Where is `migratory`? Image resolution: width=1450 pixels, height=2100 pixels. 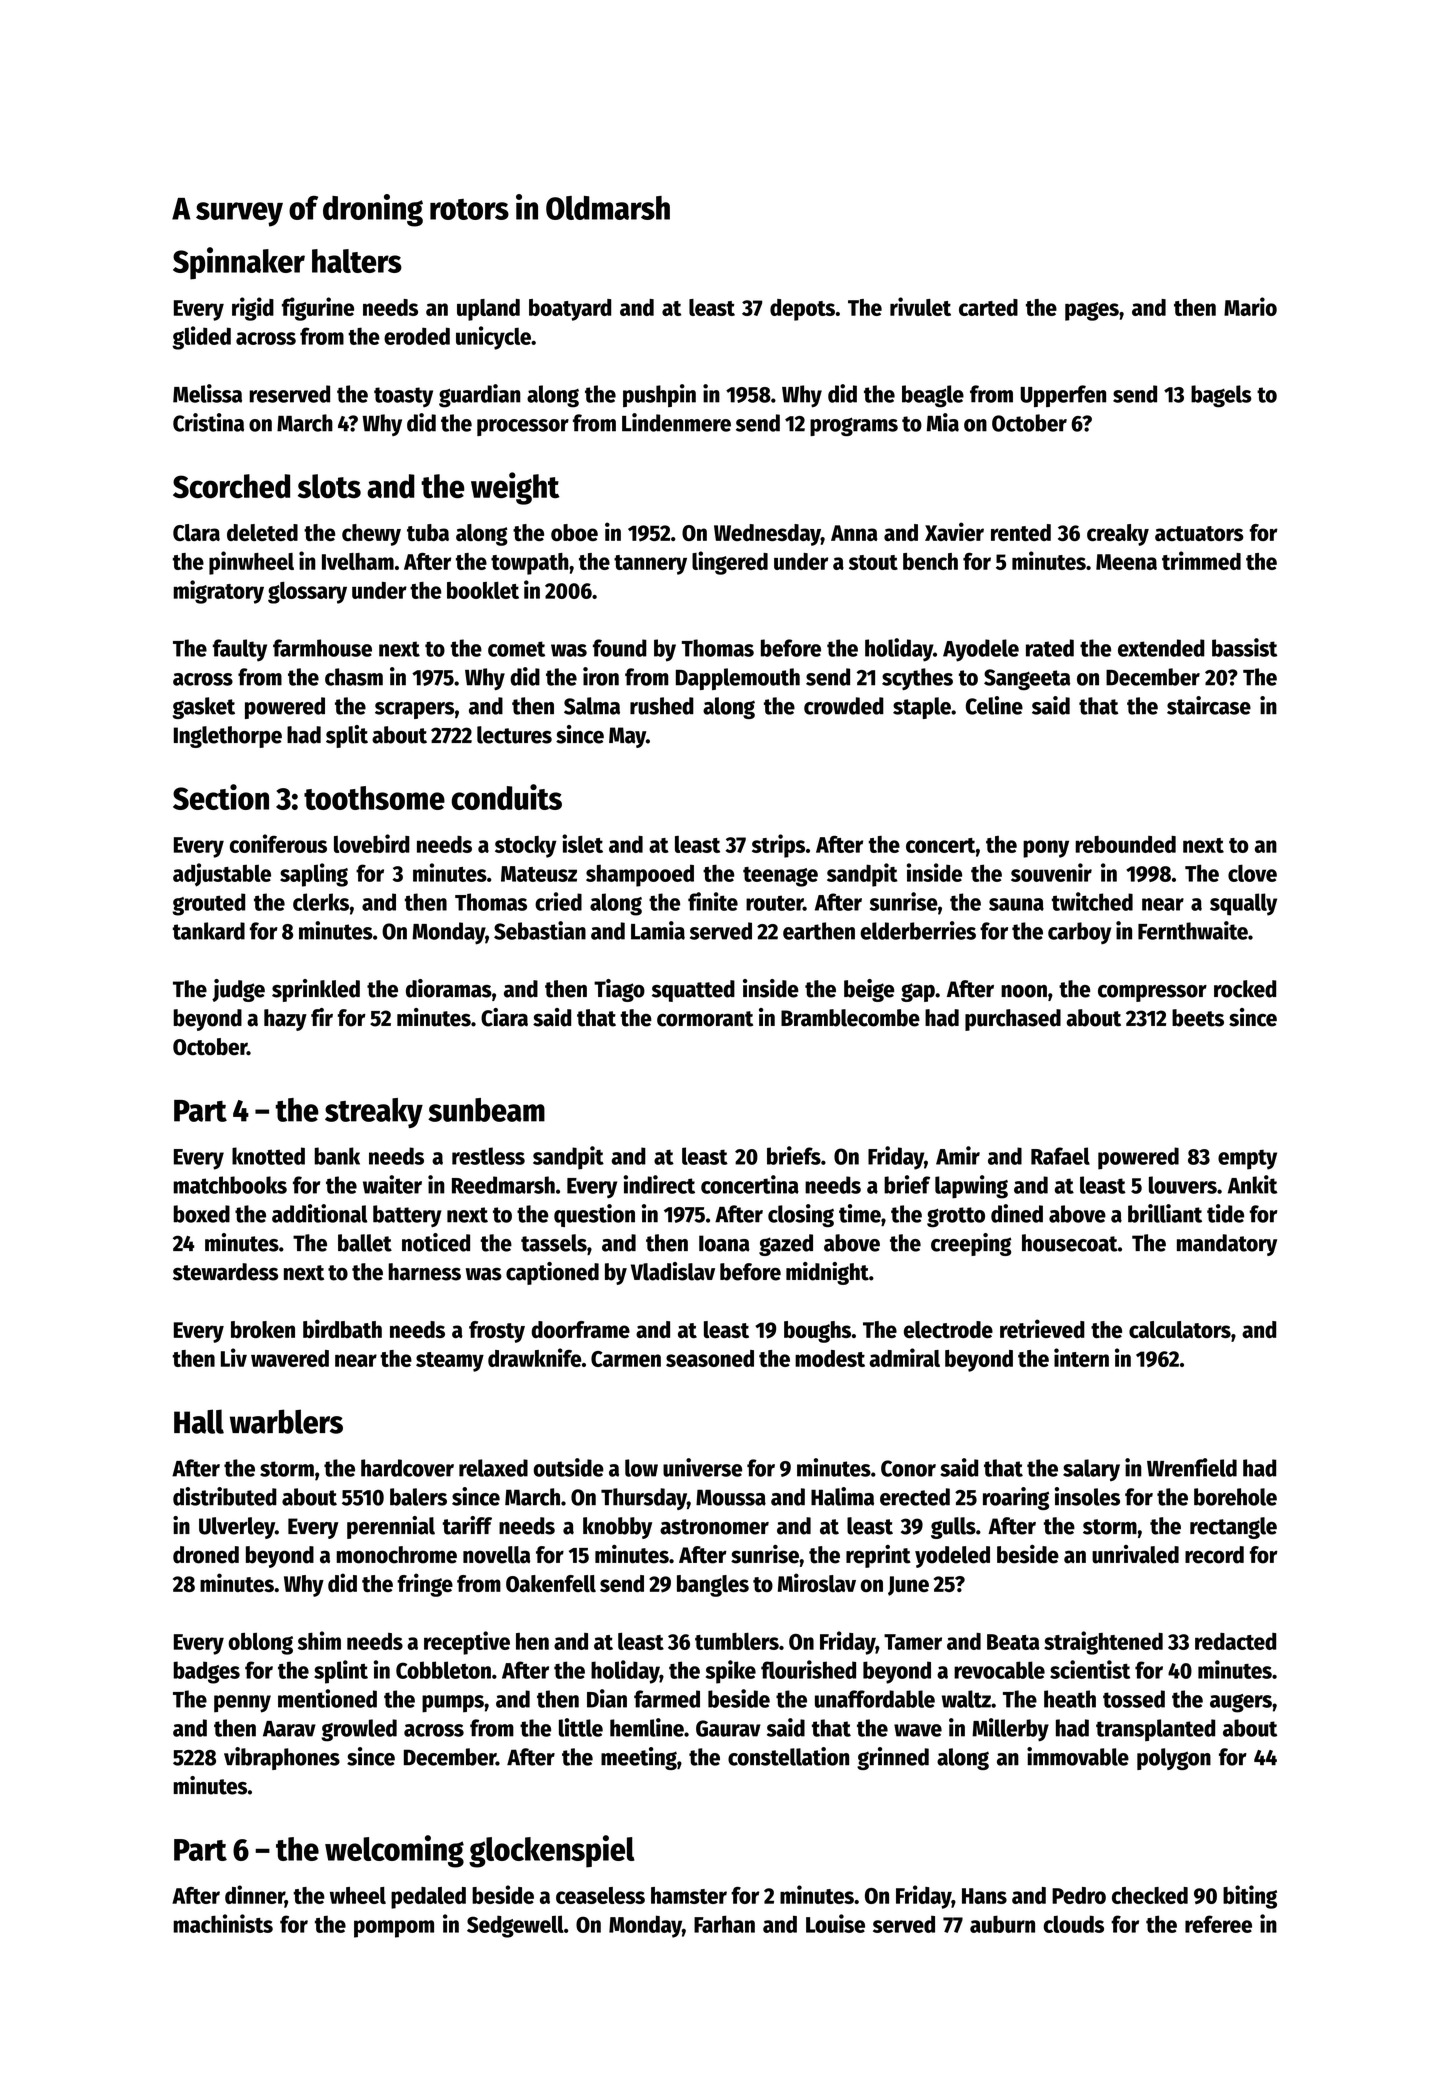 migratory is located at coordinates (218, 592).
